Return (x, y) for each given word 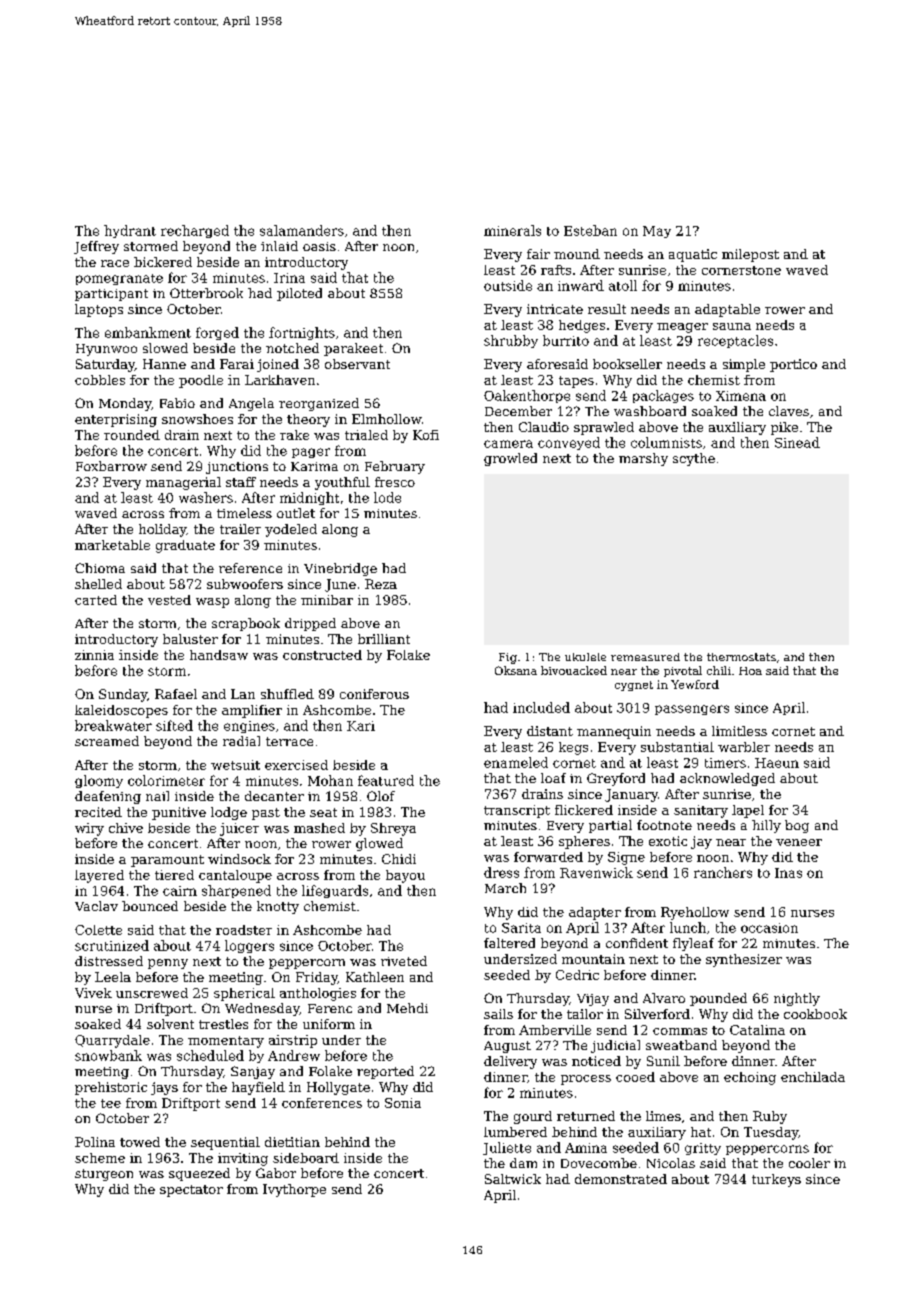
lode (387, 497)
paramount (167, 861)
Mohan (330, 780)
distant (550, 731)
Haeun (777, 763)
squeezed (199, 1174)
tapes (576, 382)
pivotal (683, 671)
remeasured (645, 657)
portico (793, 365)
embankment (148, 332)
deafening (108, 797)
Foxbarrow (111, 466)
